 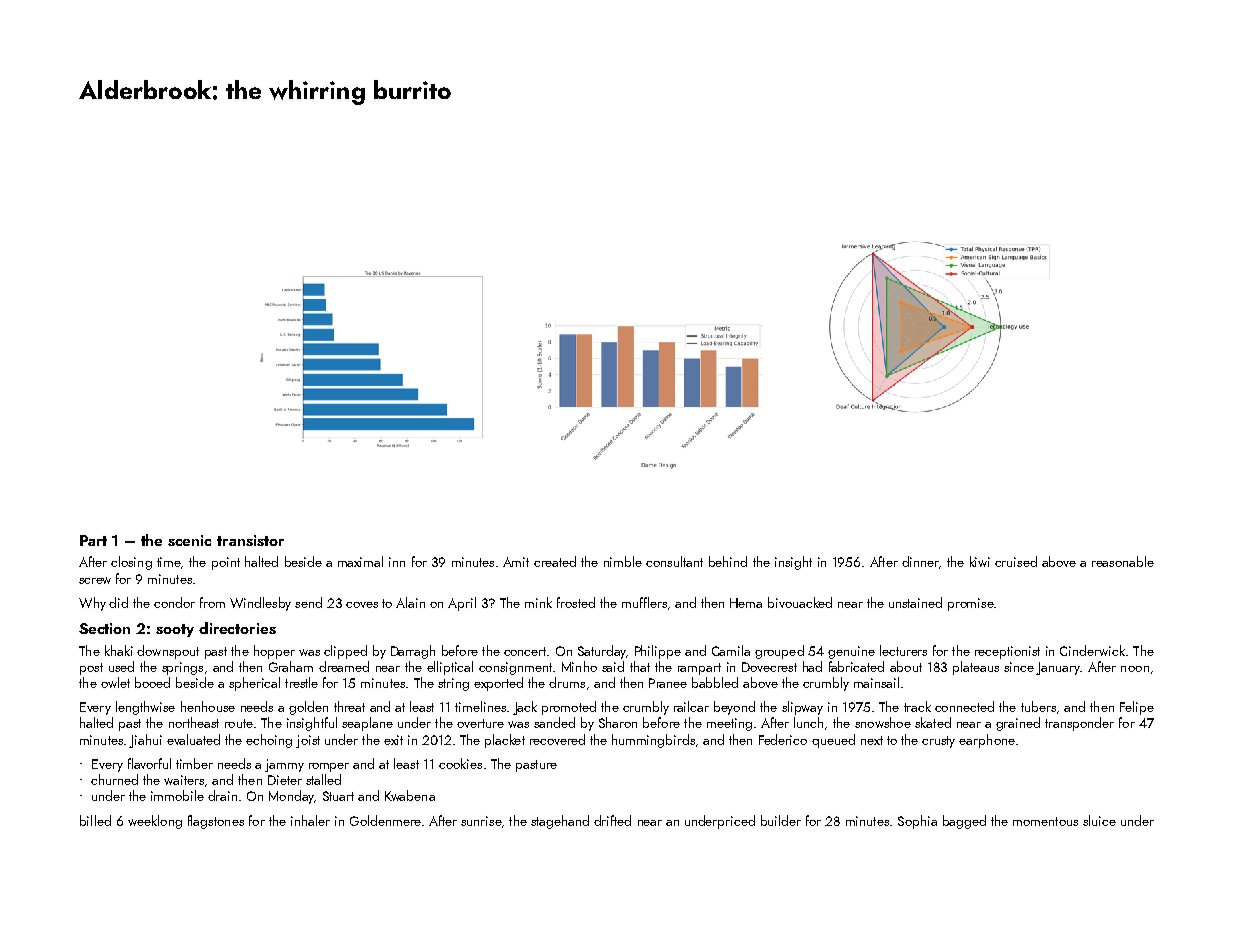 What do you see at coordinates (971, 604) in the document?
I see `promise` at bounding box center [971, 604].
